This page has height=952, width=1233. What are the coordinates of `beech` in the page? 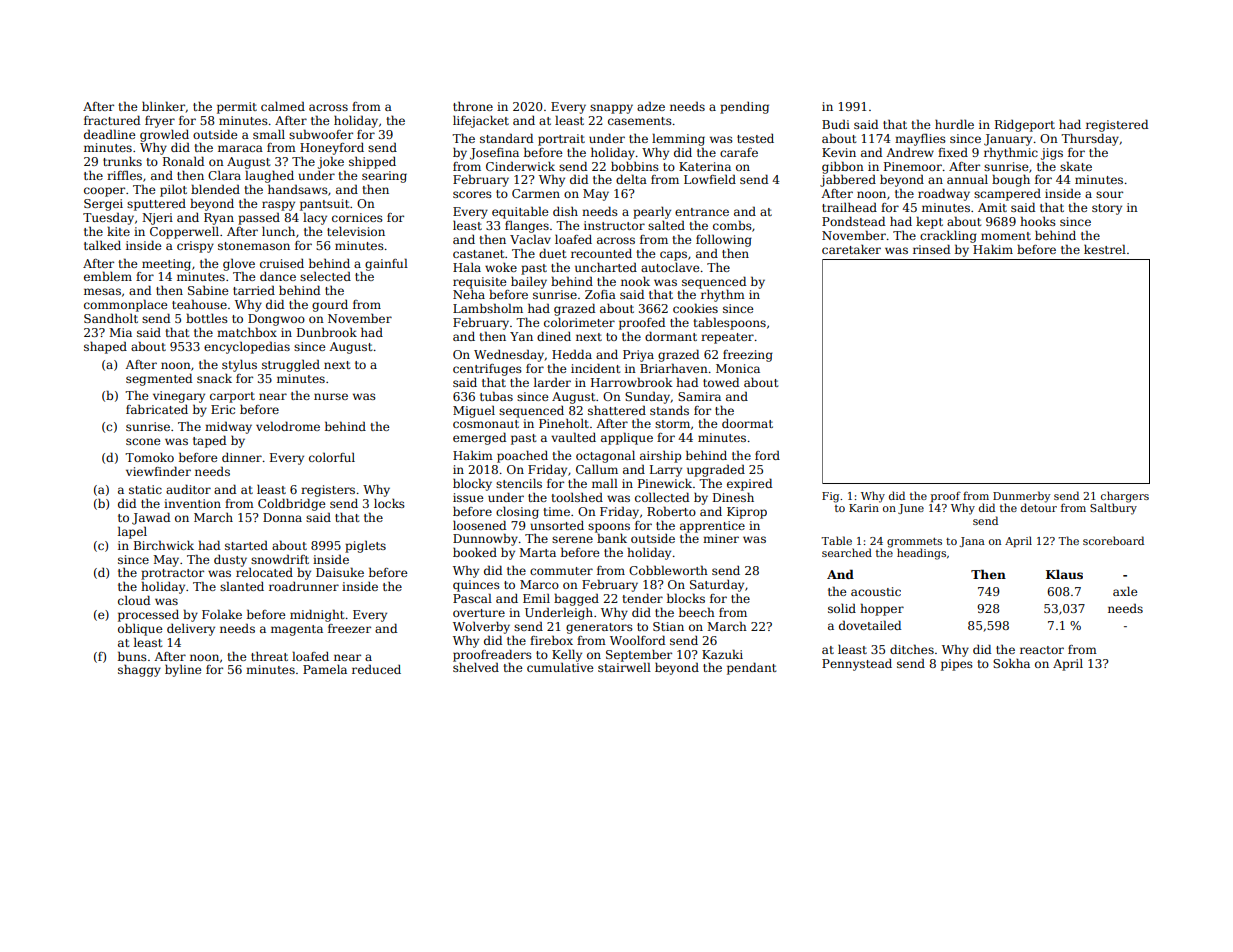 It's located at (697, 612).
